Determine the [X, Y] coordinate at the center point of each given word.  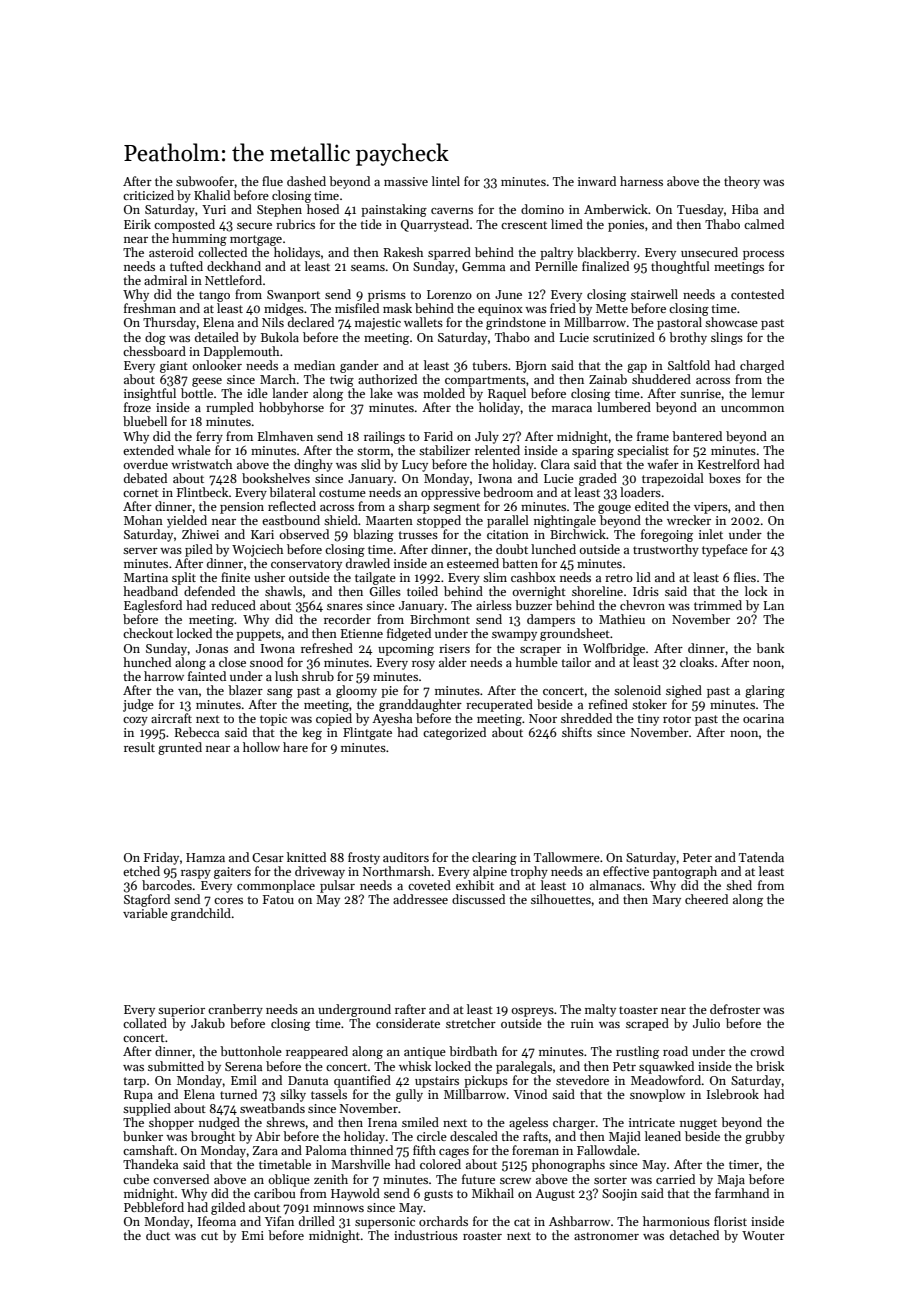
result [139, 747]
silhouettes [561, 899]
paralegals [524, 1067]
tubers [490, 365]
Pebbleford [154, 1207]
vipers [711, 508]
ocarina [763, 718]
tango [214, 296]
